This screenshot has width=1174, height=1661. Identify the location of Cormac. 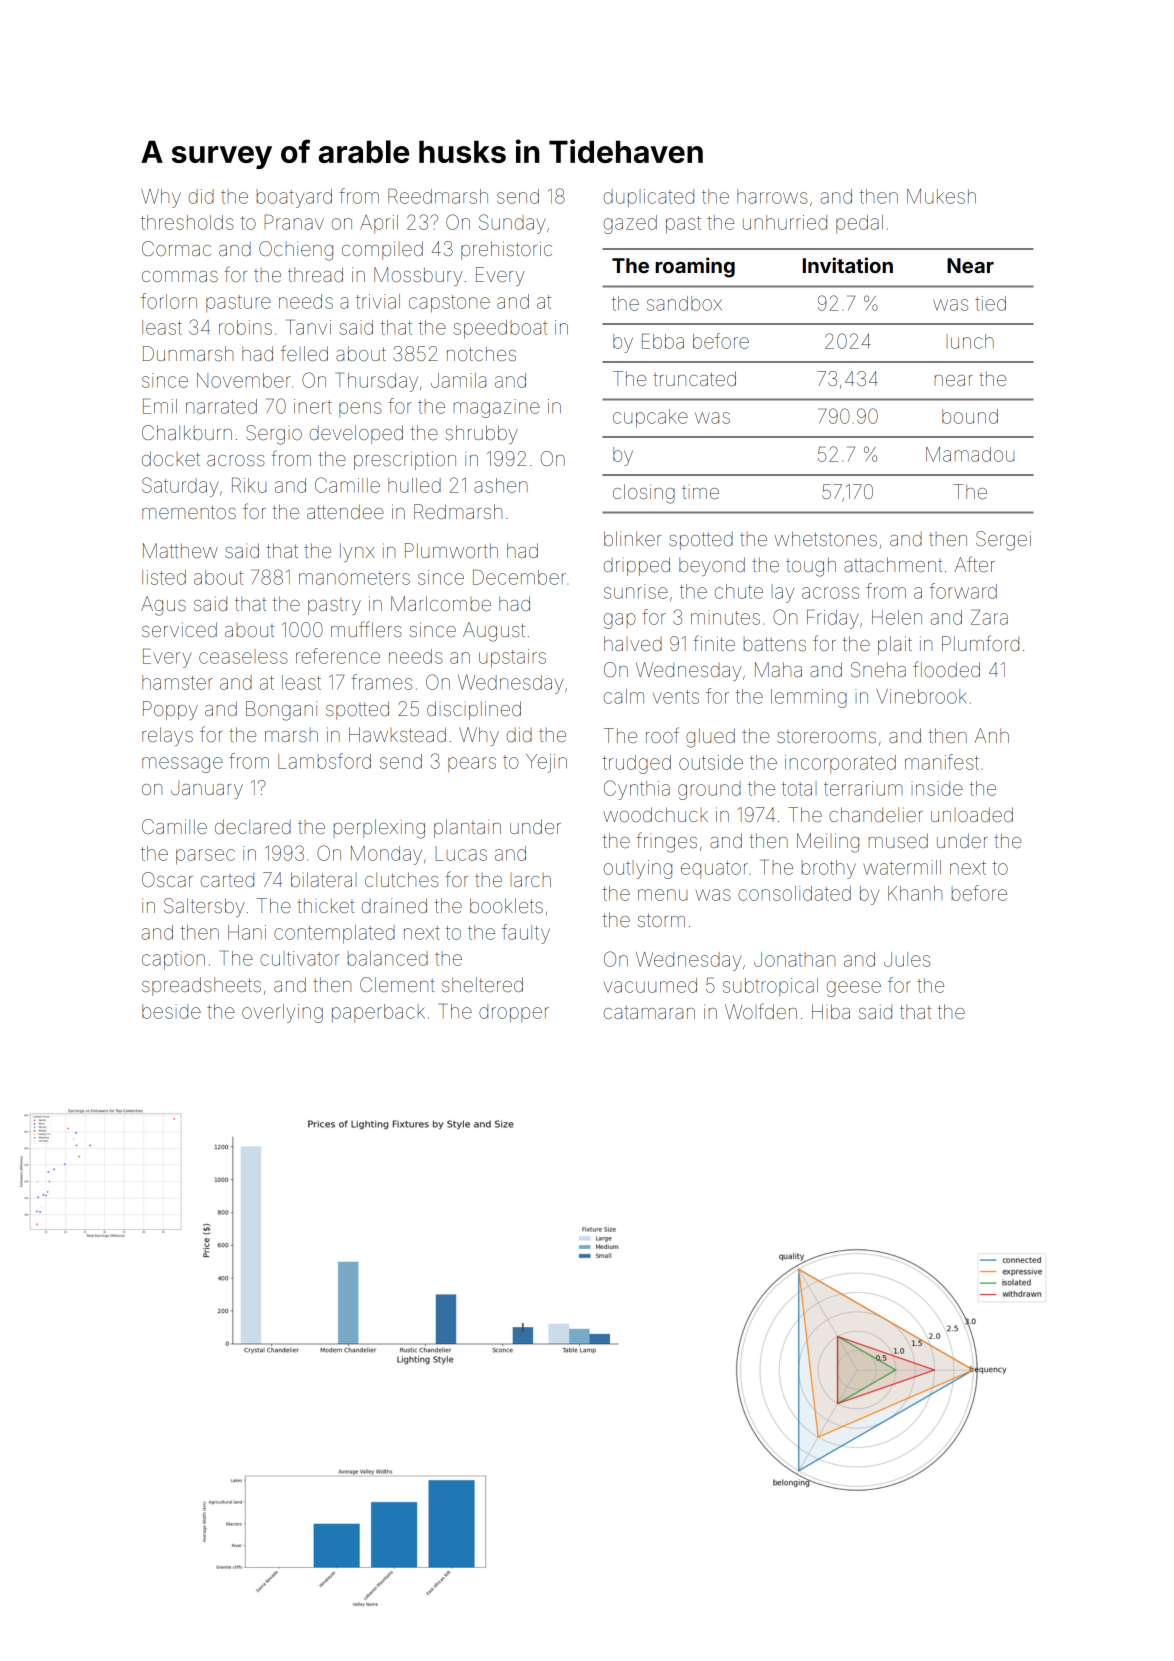
(176, 248).
